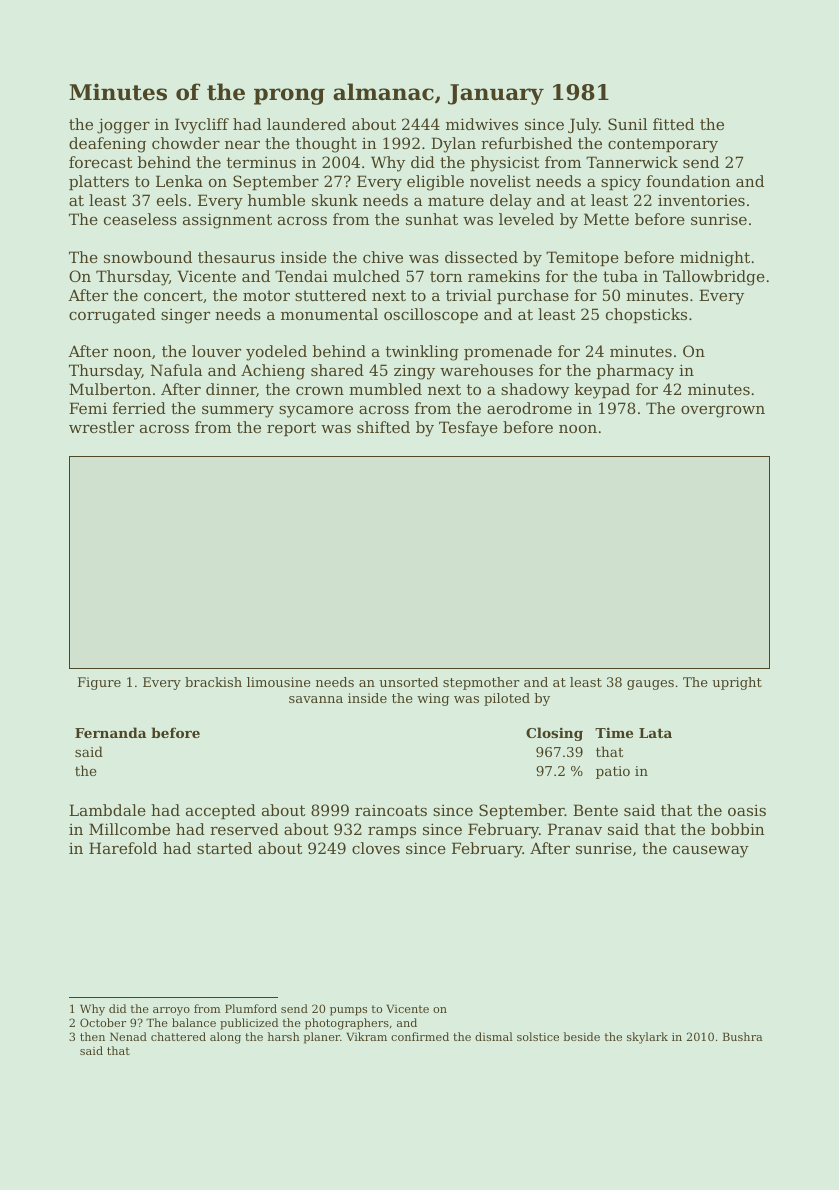 This image has width=839, height=1190. Describe the element at coordinates (482, 124) in the image. I see `midwives` at that location.
